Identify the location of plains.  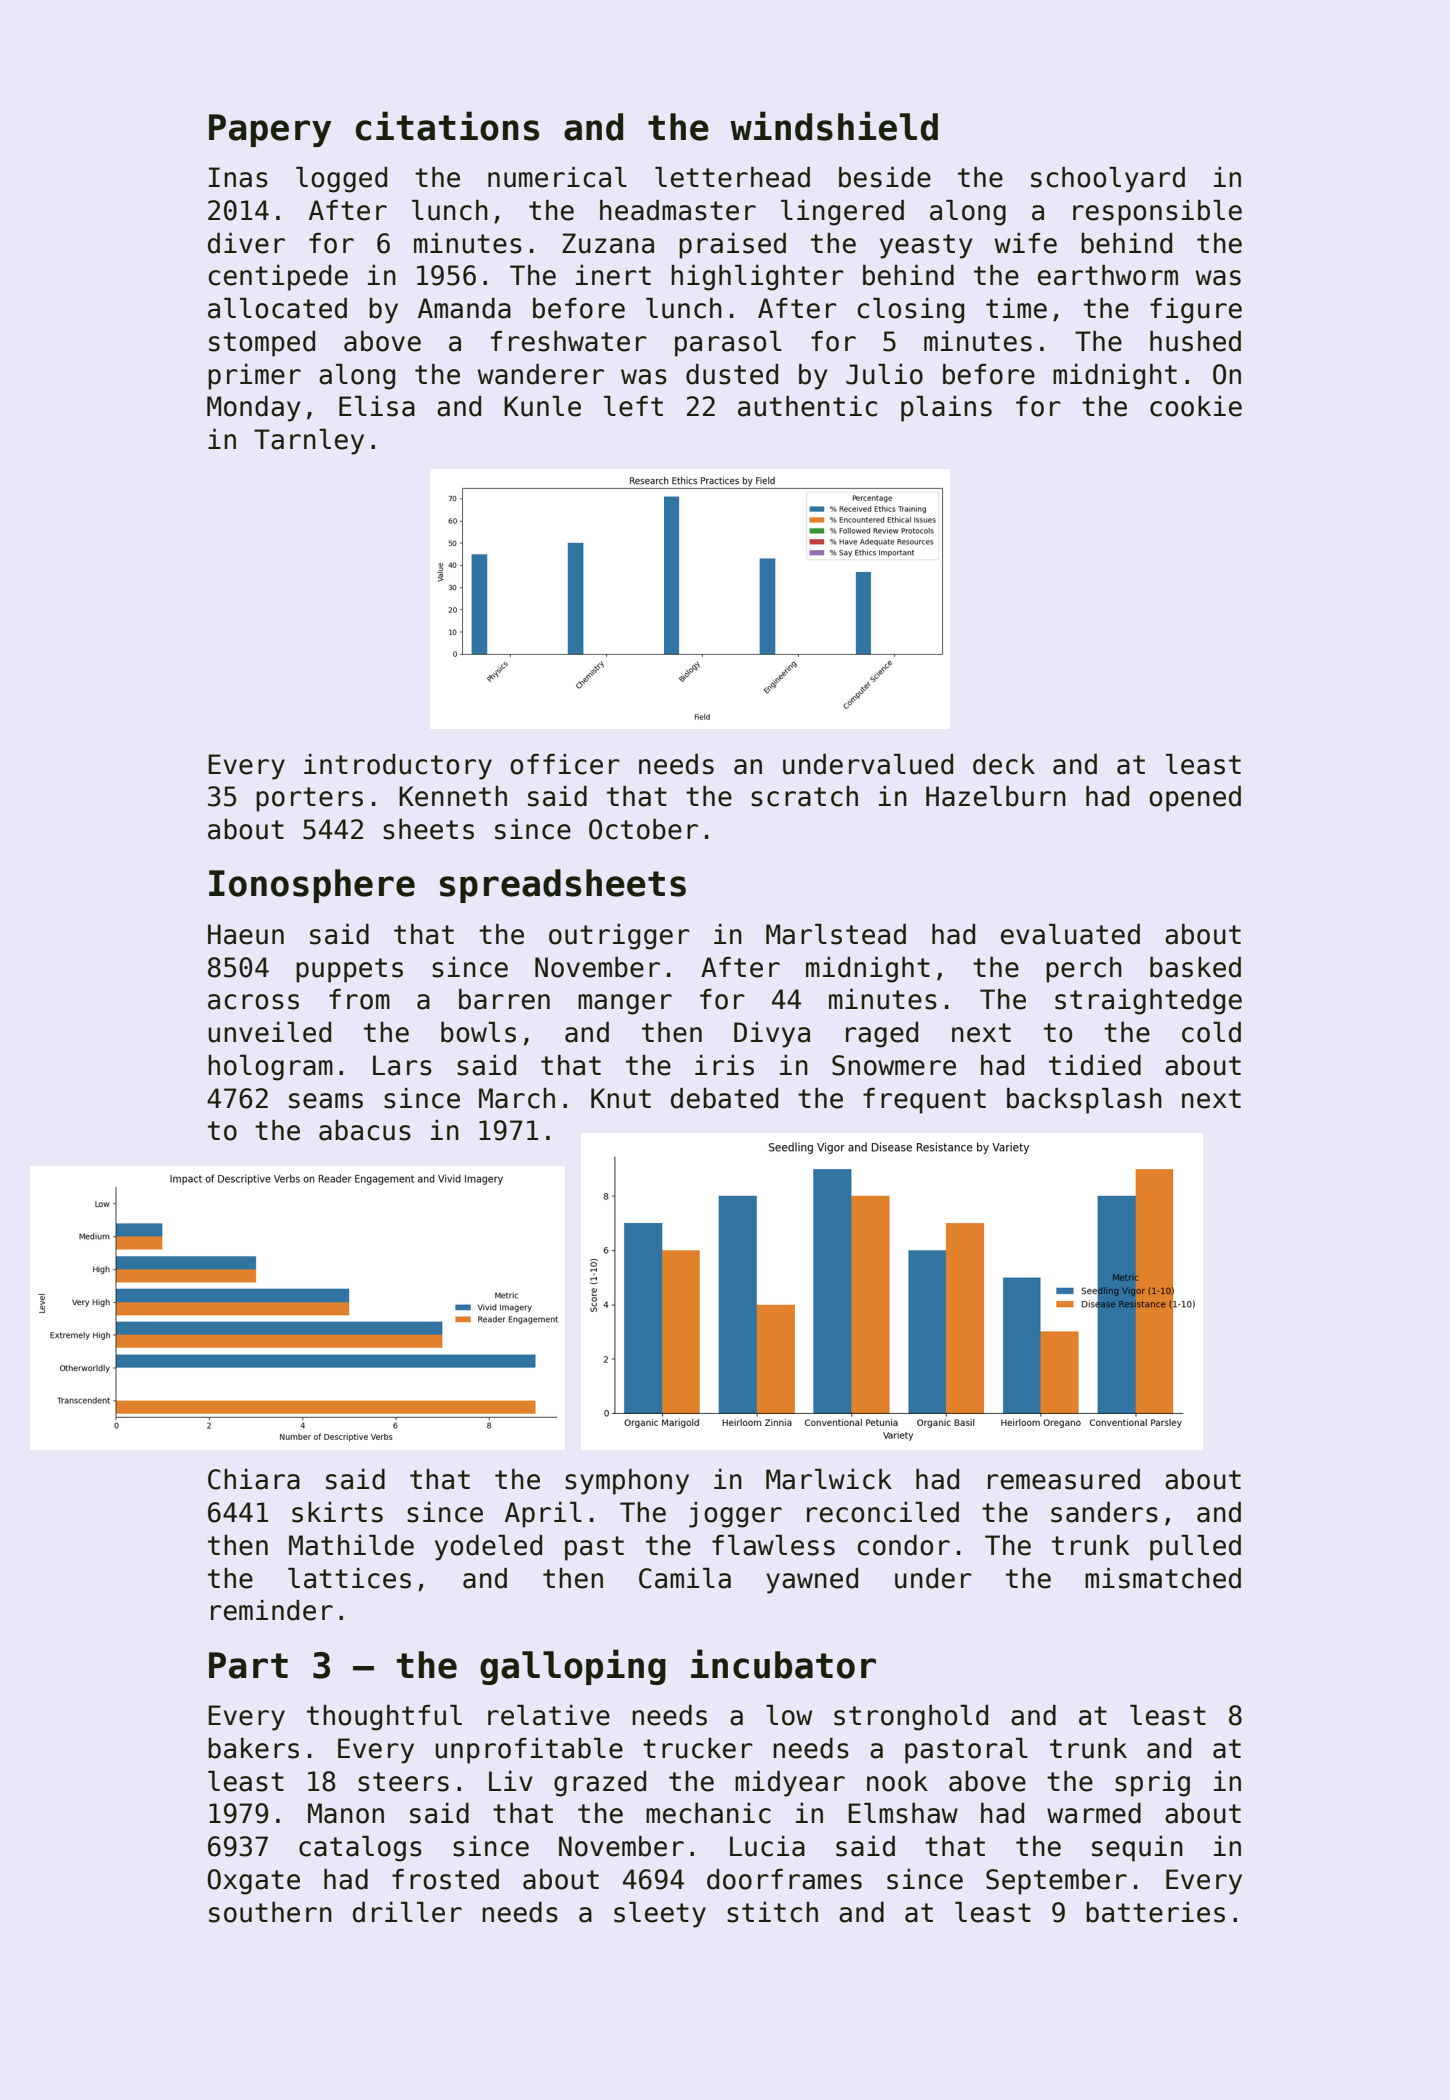
(946, 409).
